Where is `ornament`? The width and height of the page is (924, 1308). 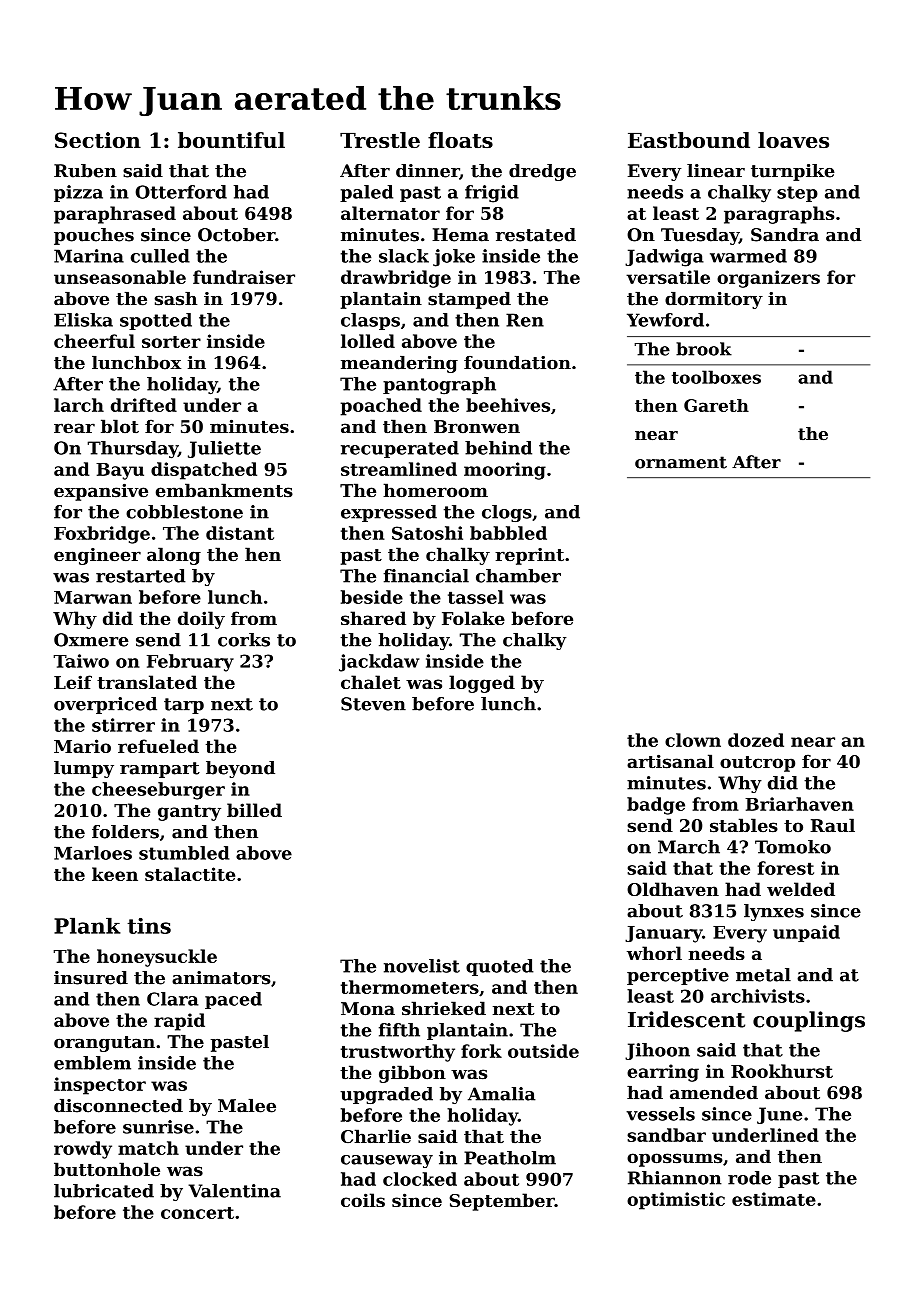 ornament is located at coordinates (681, 462).
